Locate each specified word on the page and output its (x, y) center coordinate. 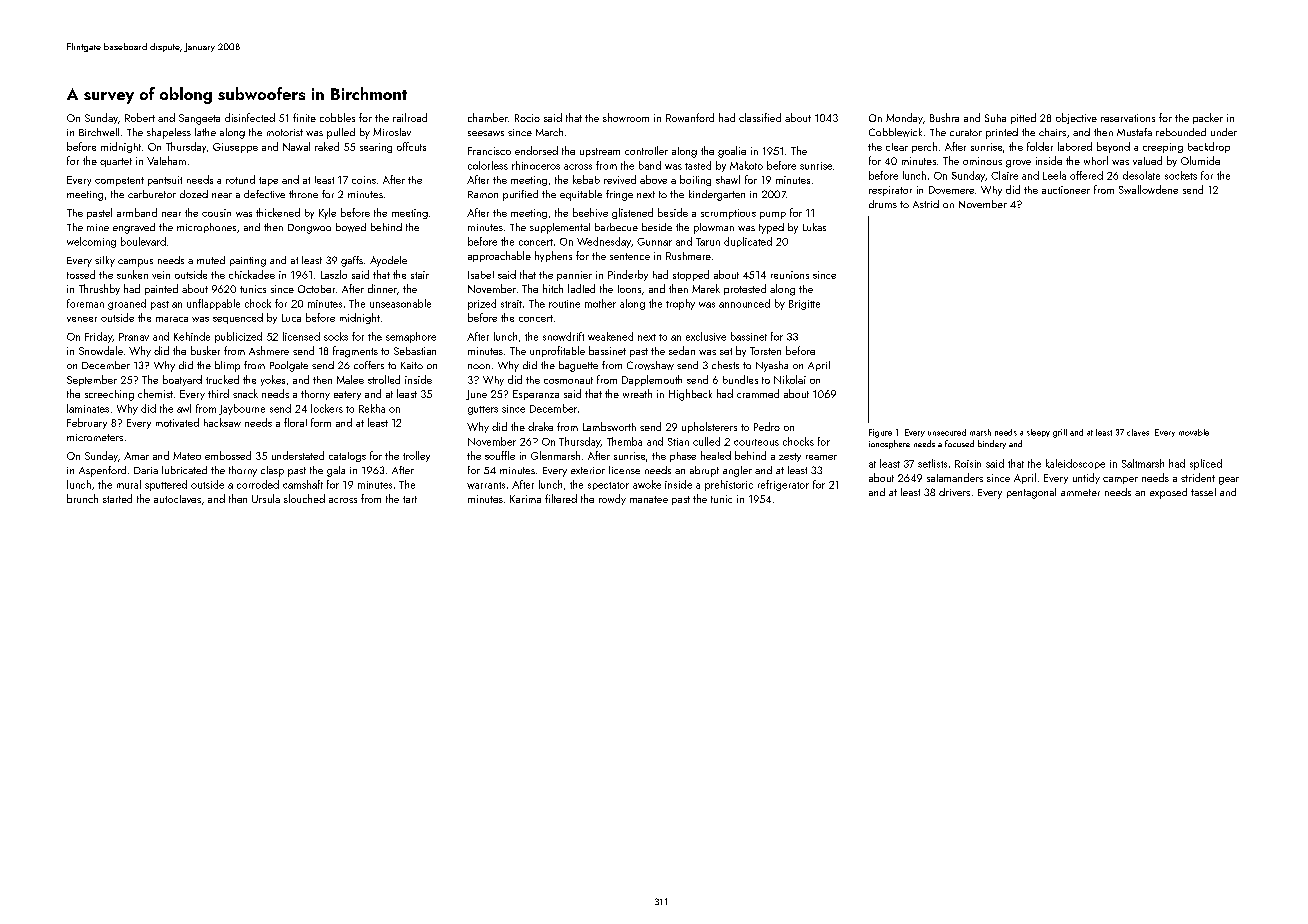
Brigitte (804, 305)
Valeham (166, 160)
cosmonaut (568, 380)
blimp (227, 366)
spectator (608, 486)
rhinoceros (536, 165)
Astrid (926, 204)
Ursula (266, 498)
